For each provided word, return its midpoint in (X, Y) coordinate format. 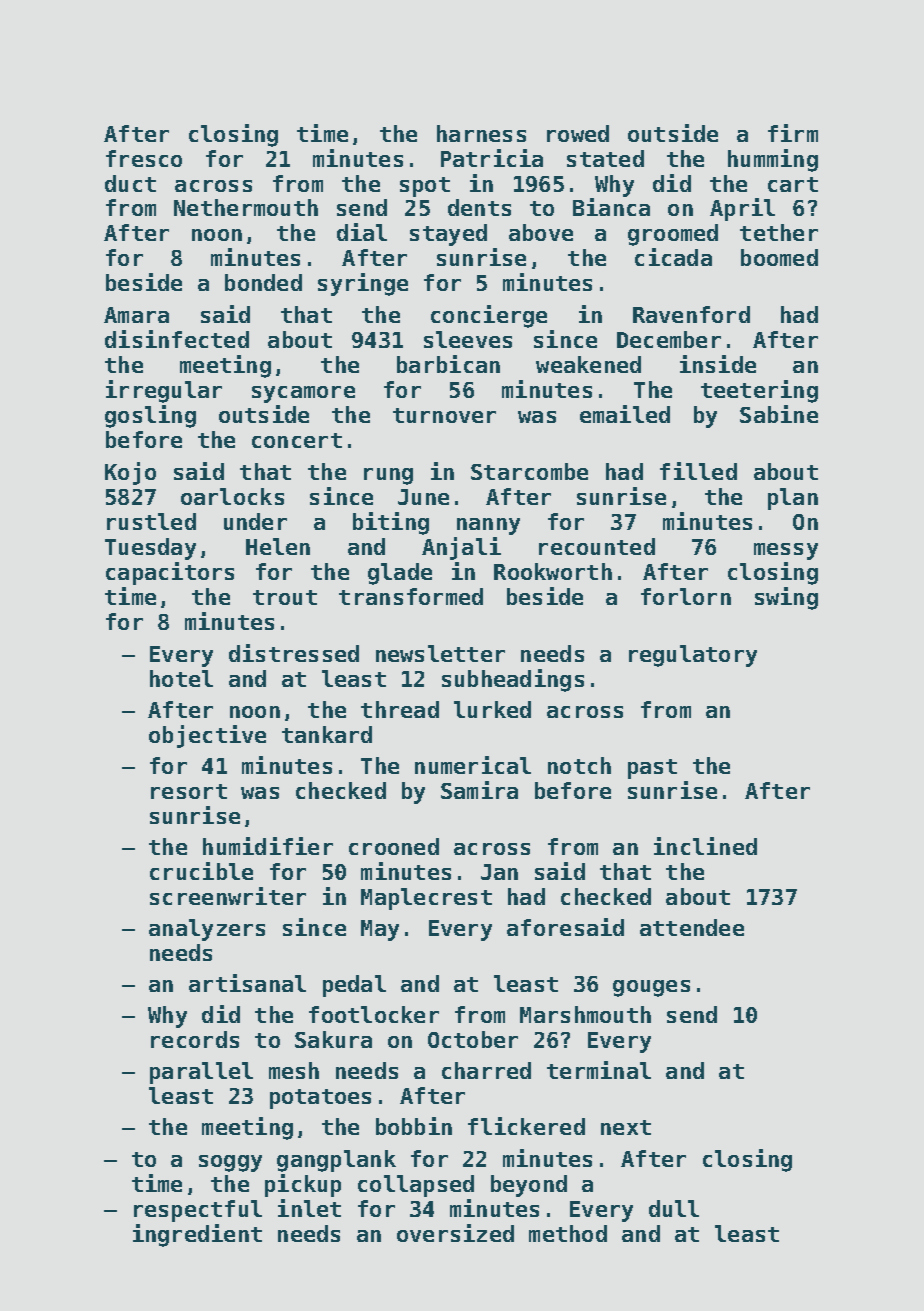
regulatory (693, 656)
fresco (144, 158)
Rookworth (553, 571)
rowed (578, 133)
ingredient (197, 1235)
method (568, 1233)
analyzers (207, 930)
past (652, 769)
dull (674, 1208)
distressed (294, 653)
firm (793, 133)
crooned (394, 846)
